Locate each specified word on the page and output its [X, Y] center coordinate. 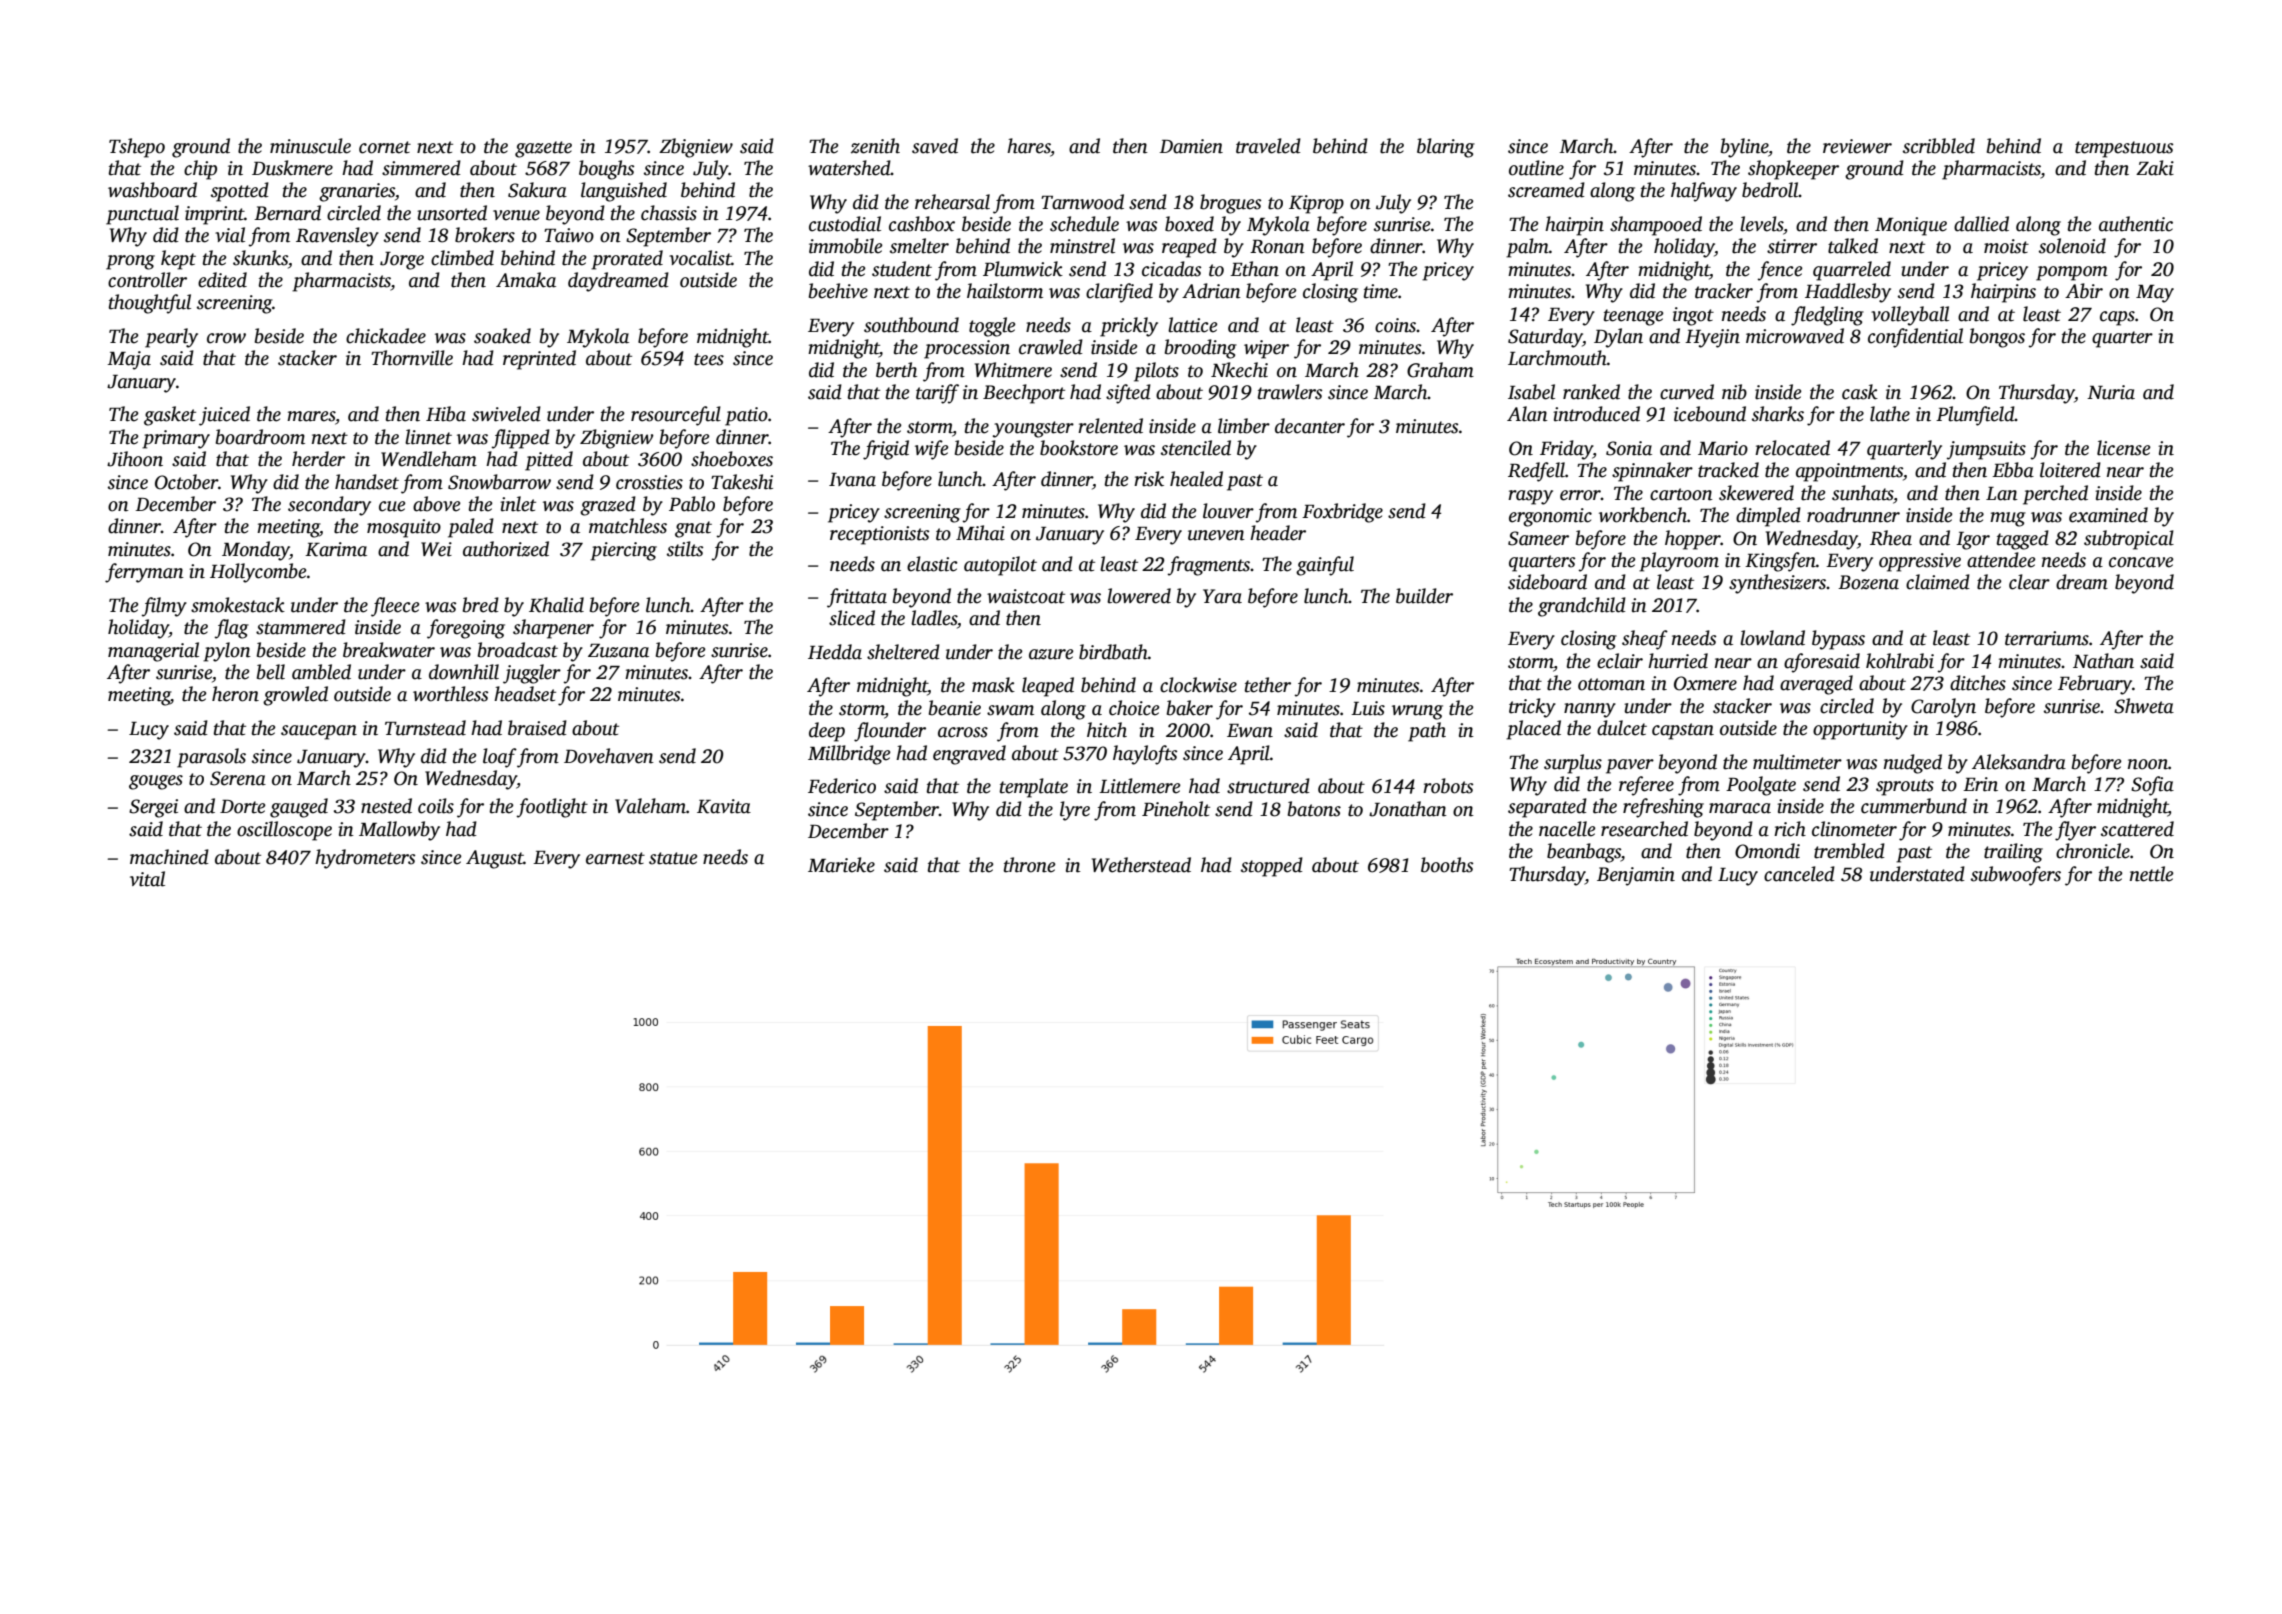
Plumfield [1975, 416]
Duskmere [292, 168]
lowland [1772, 638]
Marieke [841, 865]
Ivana [852, 480]
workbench [1643, 515]
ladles [934, 618]
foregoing [466, 629]
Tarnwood [1082, 202]
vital [147, 879]
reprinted [539, 360]
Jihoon [135, 459]
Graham [1440, 370]
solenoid [2072, 246]
